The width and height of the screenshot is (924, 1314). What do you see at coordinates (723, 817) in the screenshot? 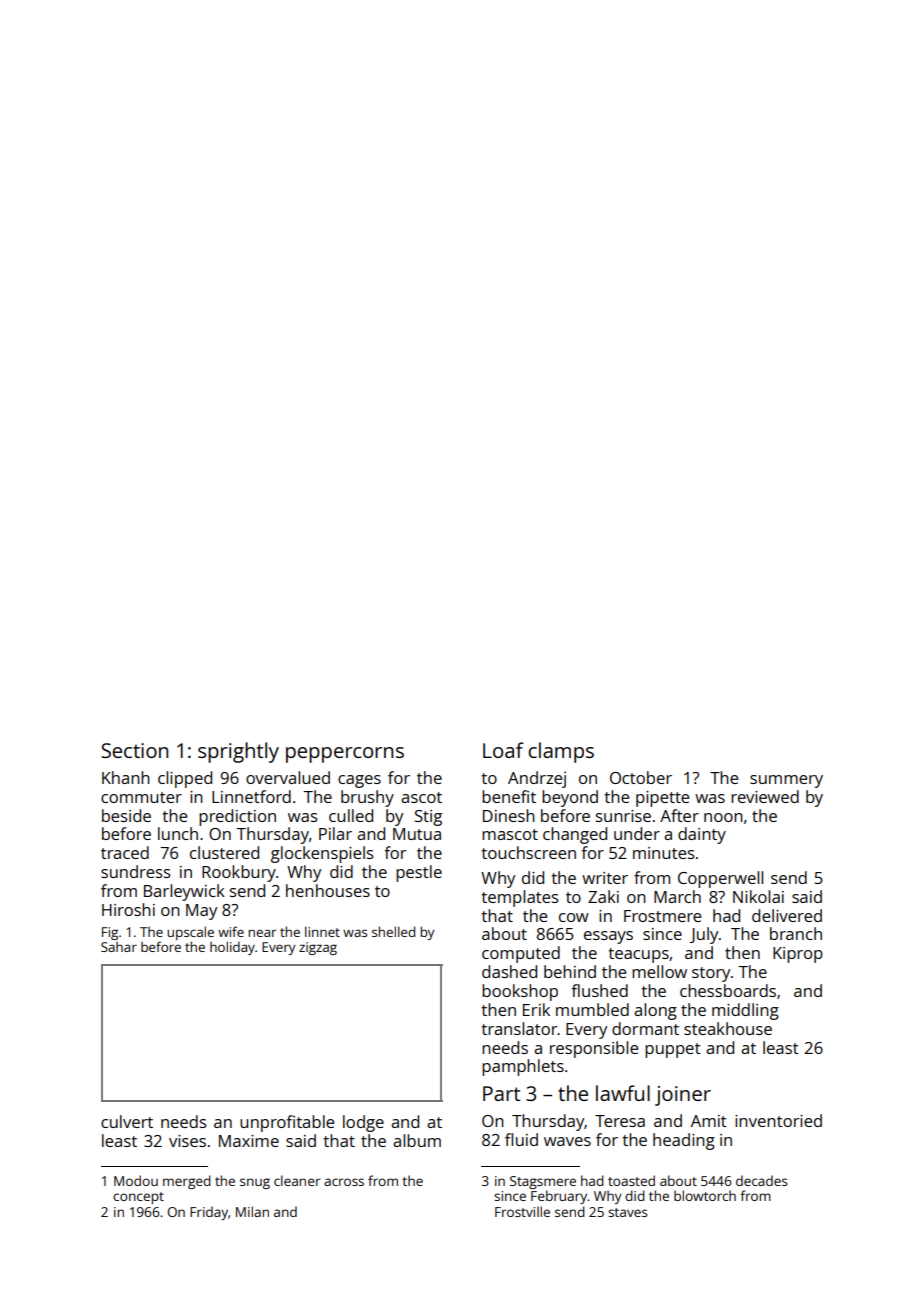
I see `noon` at bounding box center [723, 817].
